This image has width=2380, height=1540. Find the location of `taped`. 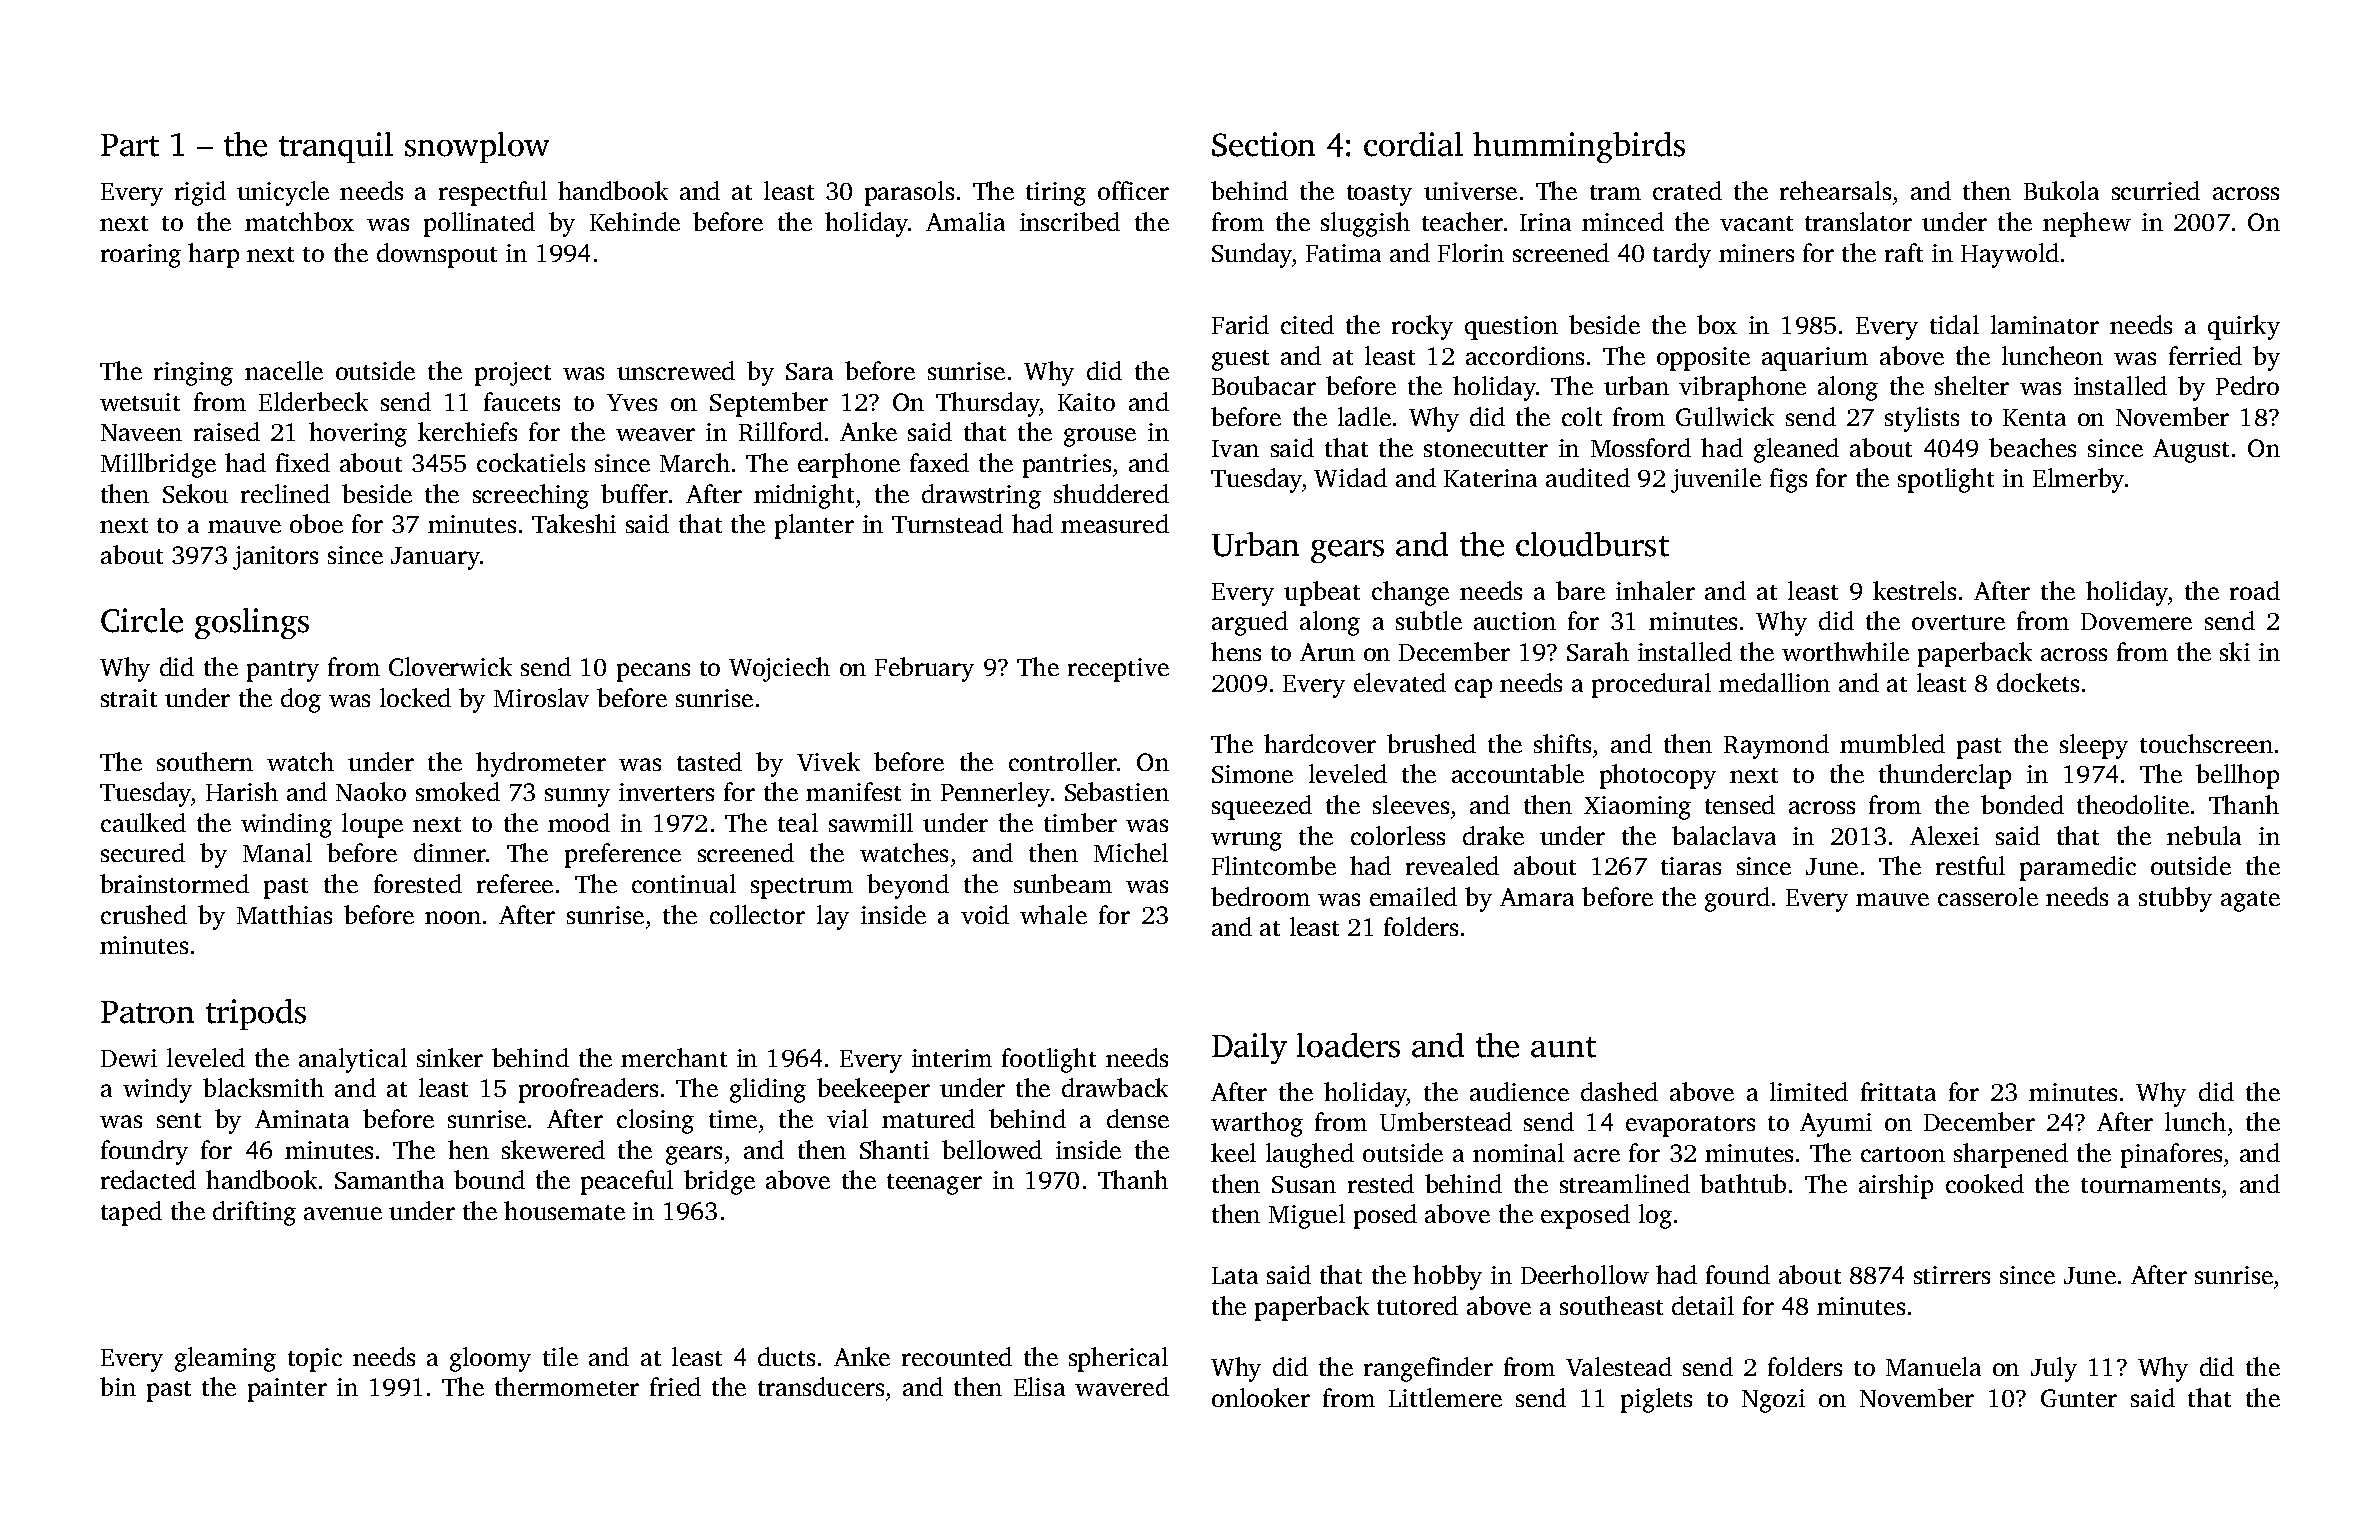

taped is located at coordinates (131, 1213).
